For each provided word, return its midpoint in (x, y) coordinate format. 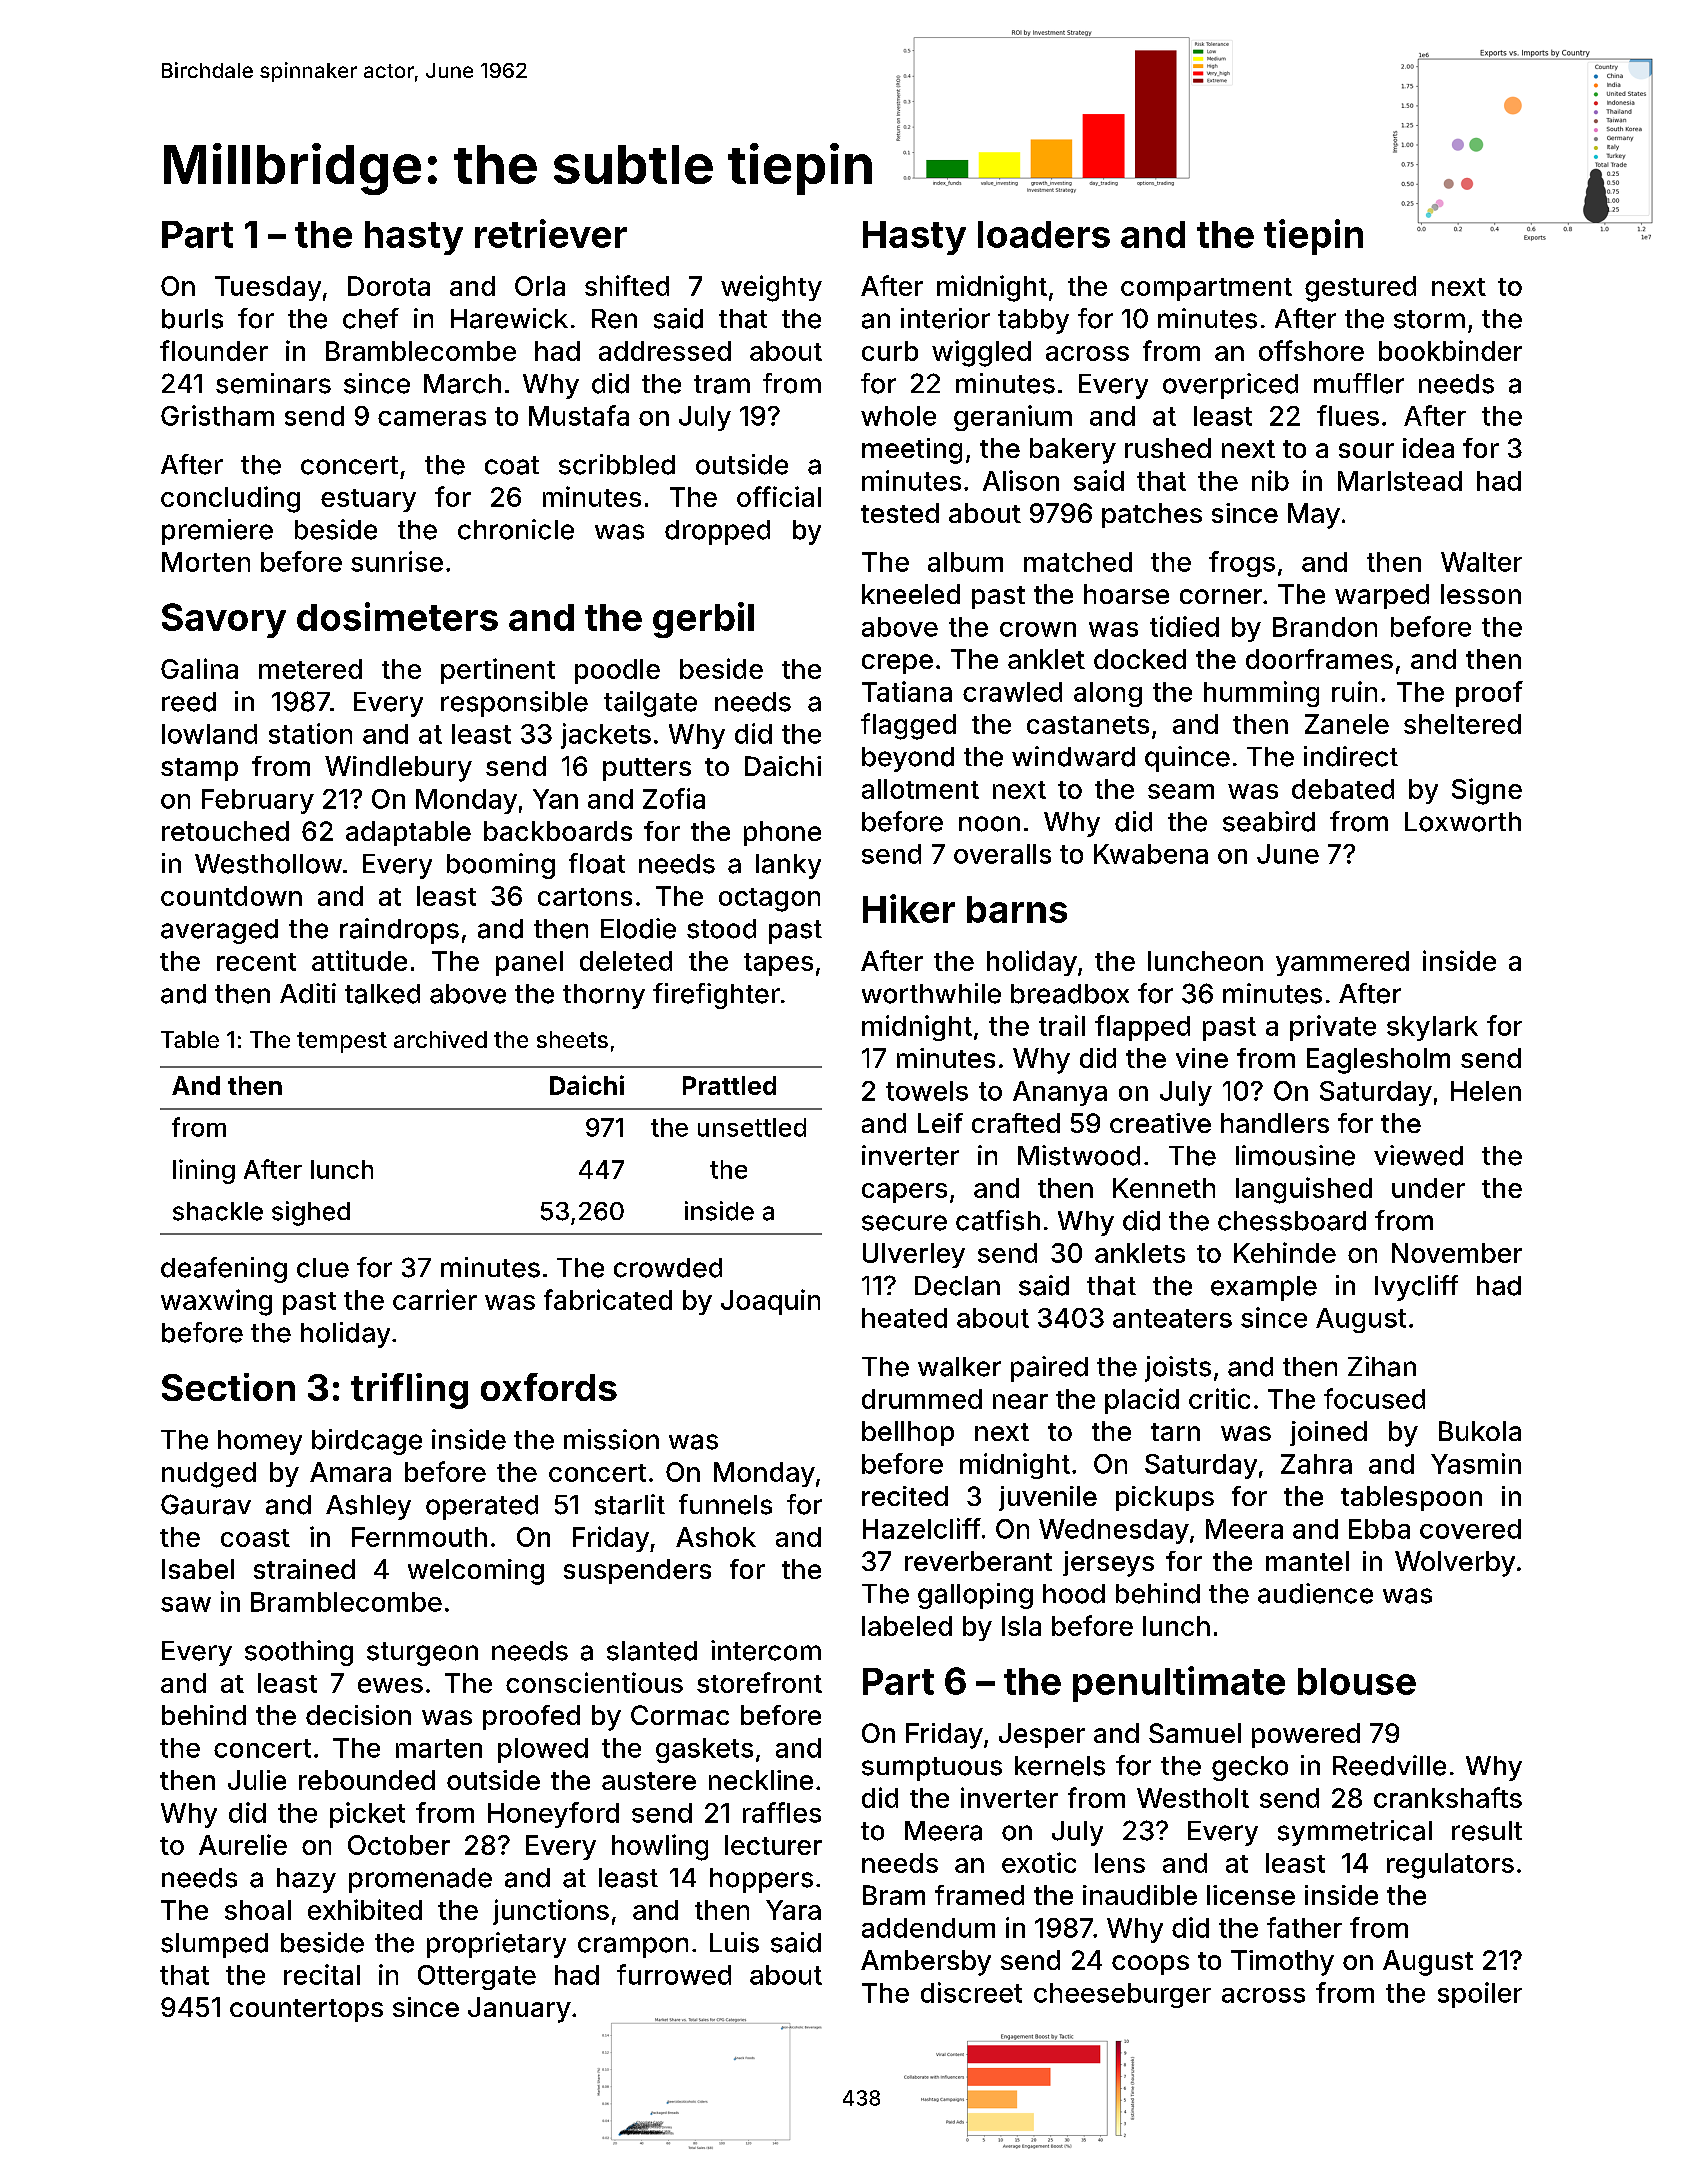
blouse (1357, 1681)
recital (322, 1974)
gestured (1360, 289)
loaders (1044, 234)
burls (192, 319)
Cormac (680, 1715)
